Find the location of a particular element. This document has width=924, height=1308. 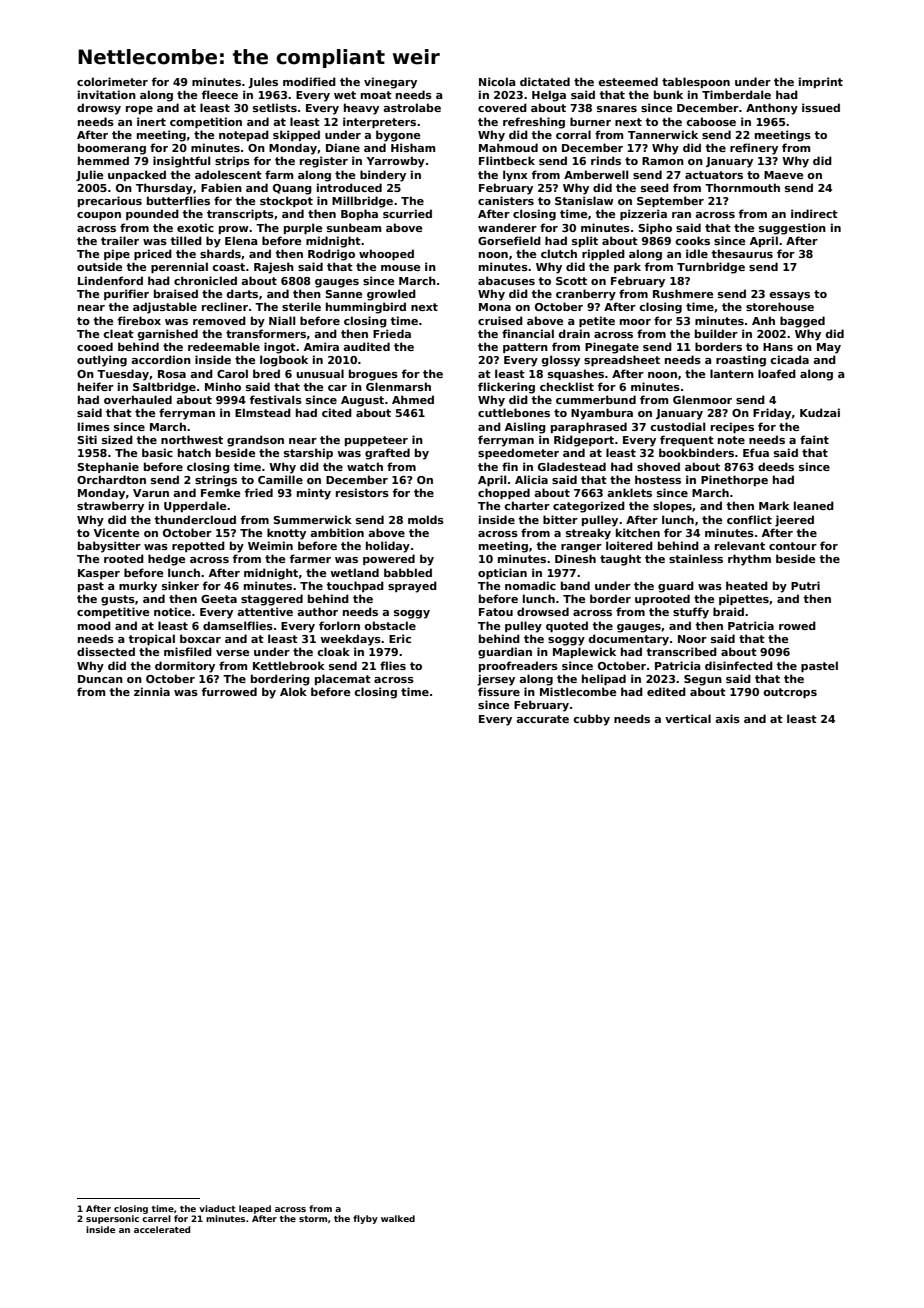

dictated is located at coordinates (545, 81).
